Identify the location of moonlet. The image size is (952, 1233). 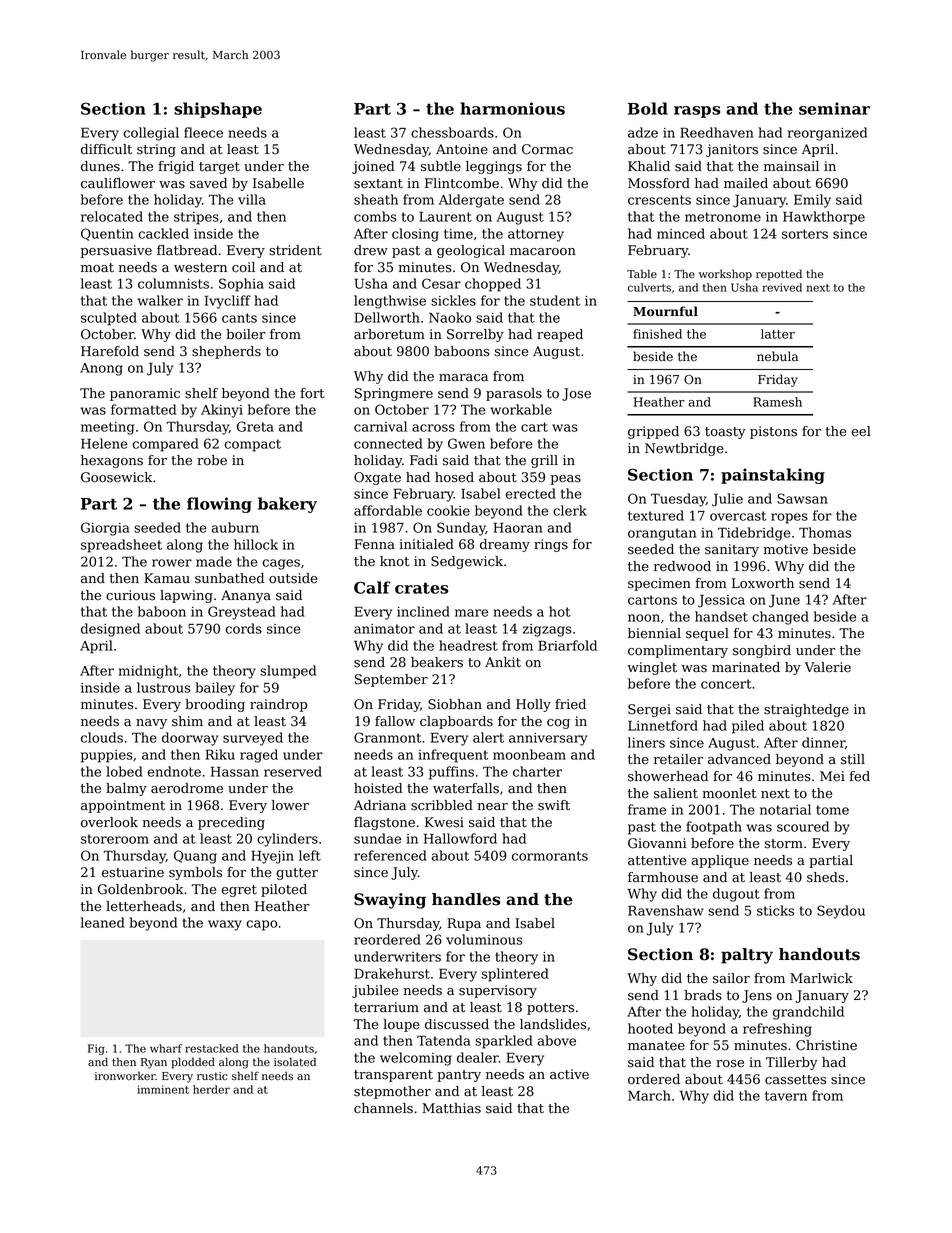
(729, 793).
